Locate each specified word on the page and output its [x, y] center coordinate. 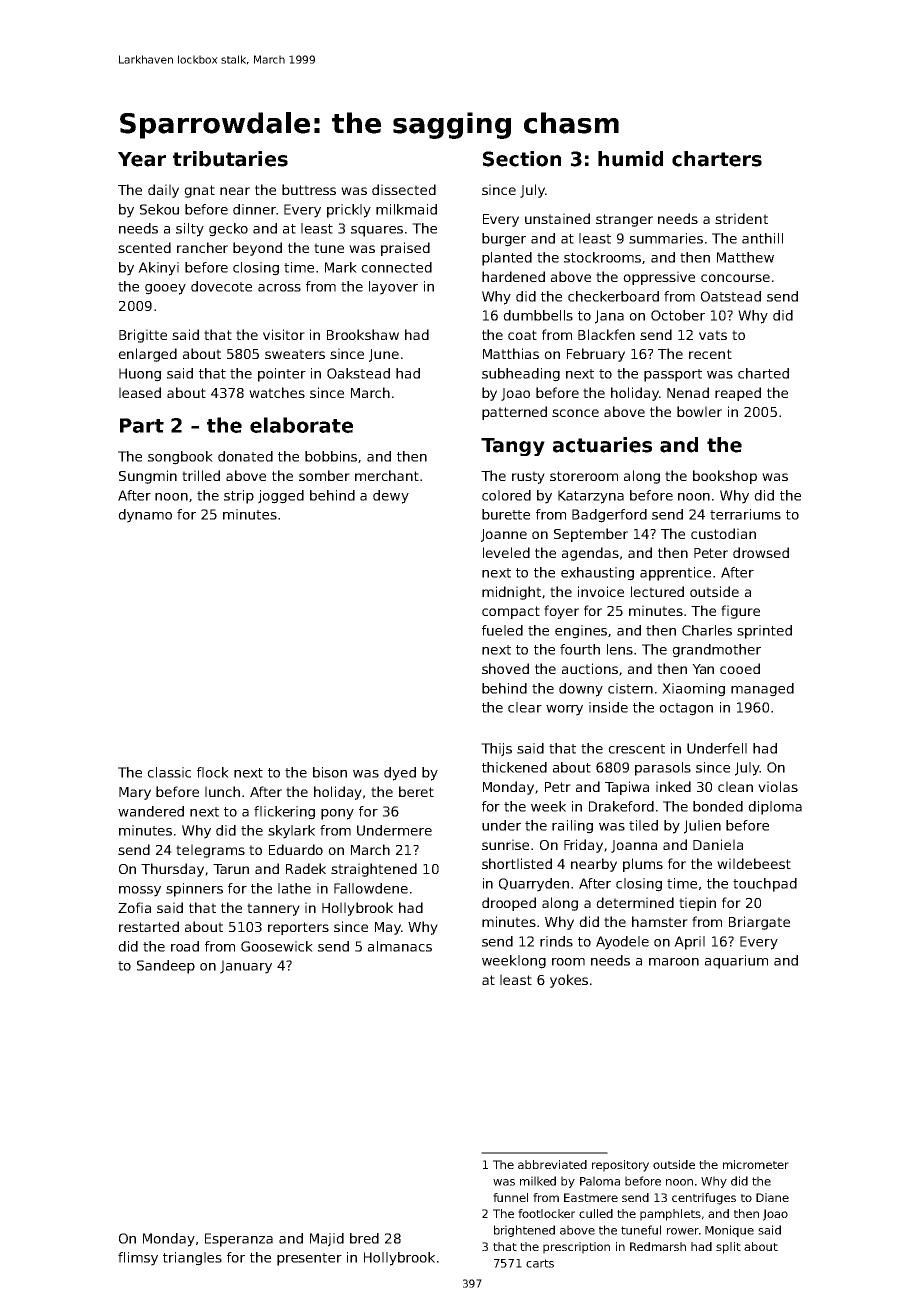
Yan [703, 669]
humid [630, 159]
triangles [192, 1259]
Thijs [496, 750]
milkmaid [406, 209]
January [246, 967]
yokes [569, 981]
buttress [309, 189]
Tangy [513, 447]
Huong [140, 375]
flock [213, 772]
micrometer [756, 1164]
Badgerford [609, 516]
